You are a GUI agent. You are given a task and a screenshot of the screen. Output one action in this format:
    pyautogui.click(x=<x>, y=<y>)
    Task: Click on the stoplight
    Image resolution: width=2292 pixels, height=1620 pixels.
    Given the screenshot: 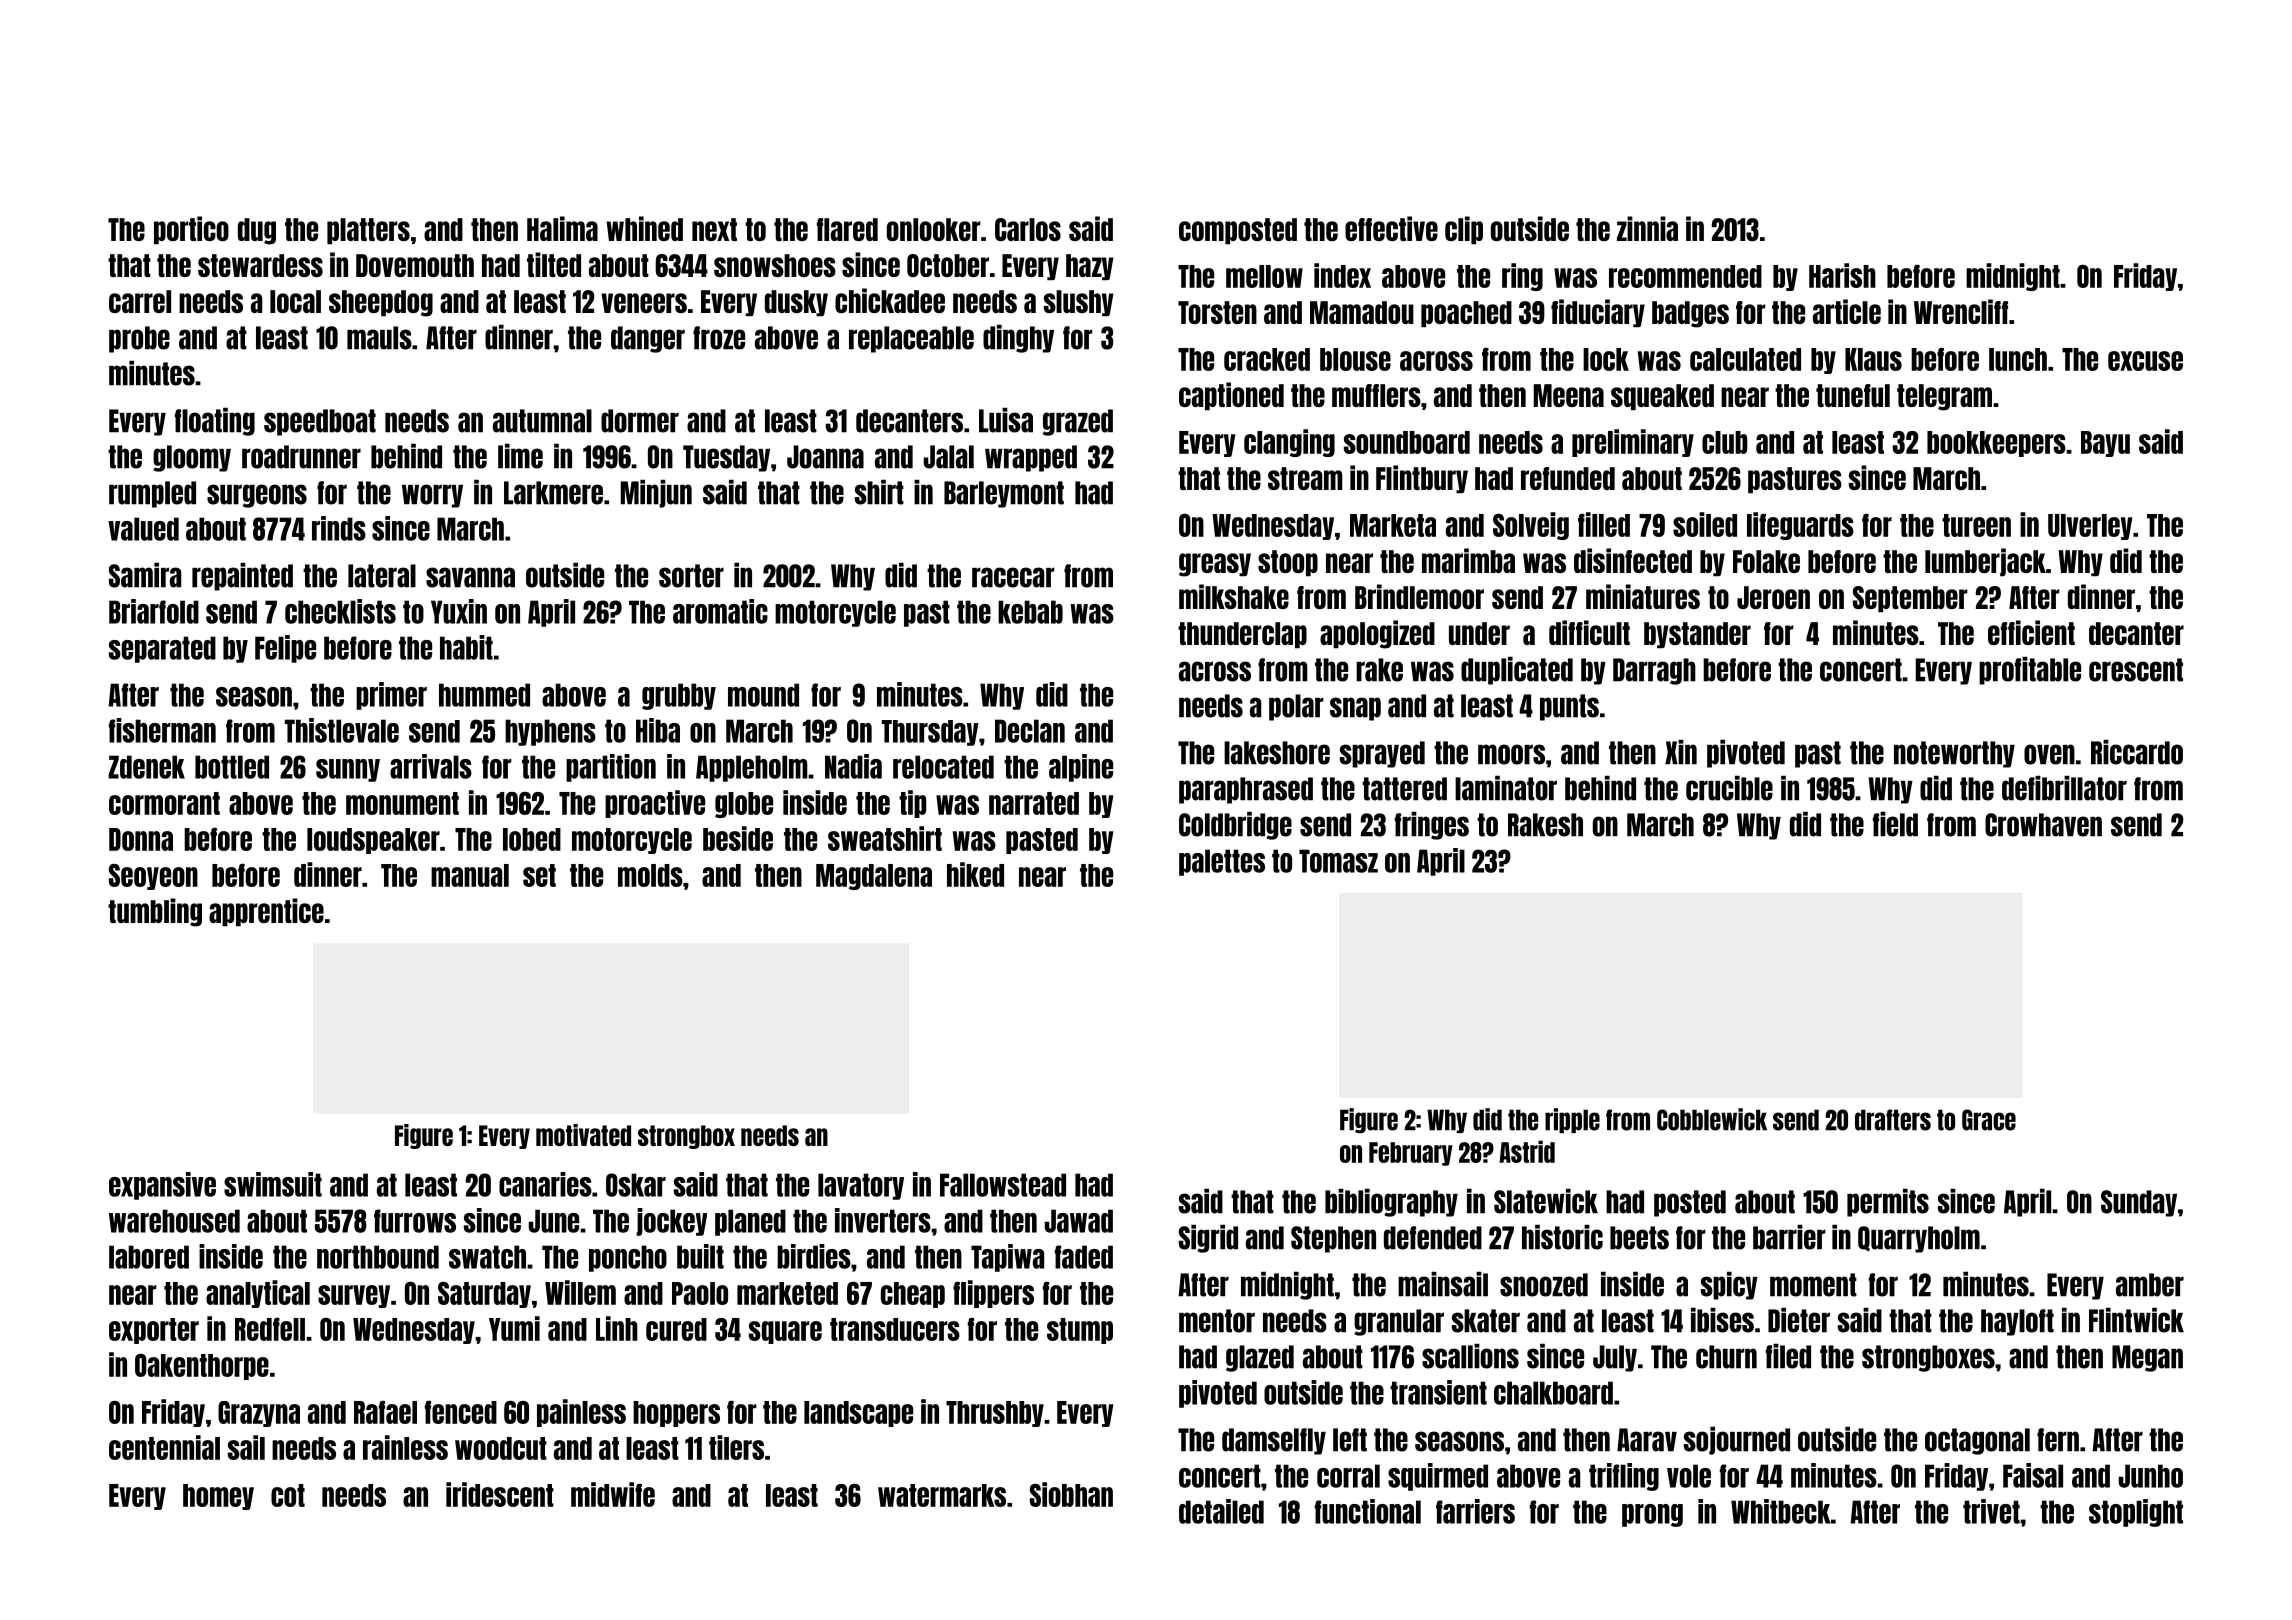 What is the action you would take?
    pyautogui.click(x=2136, y=1513)
